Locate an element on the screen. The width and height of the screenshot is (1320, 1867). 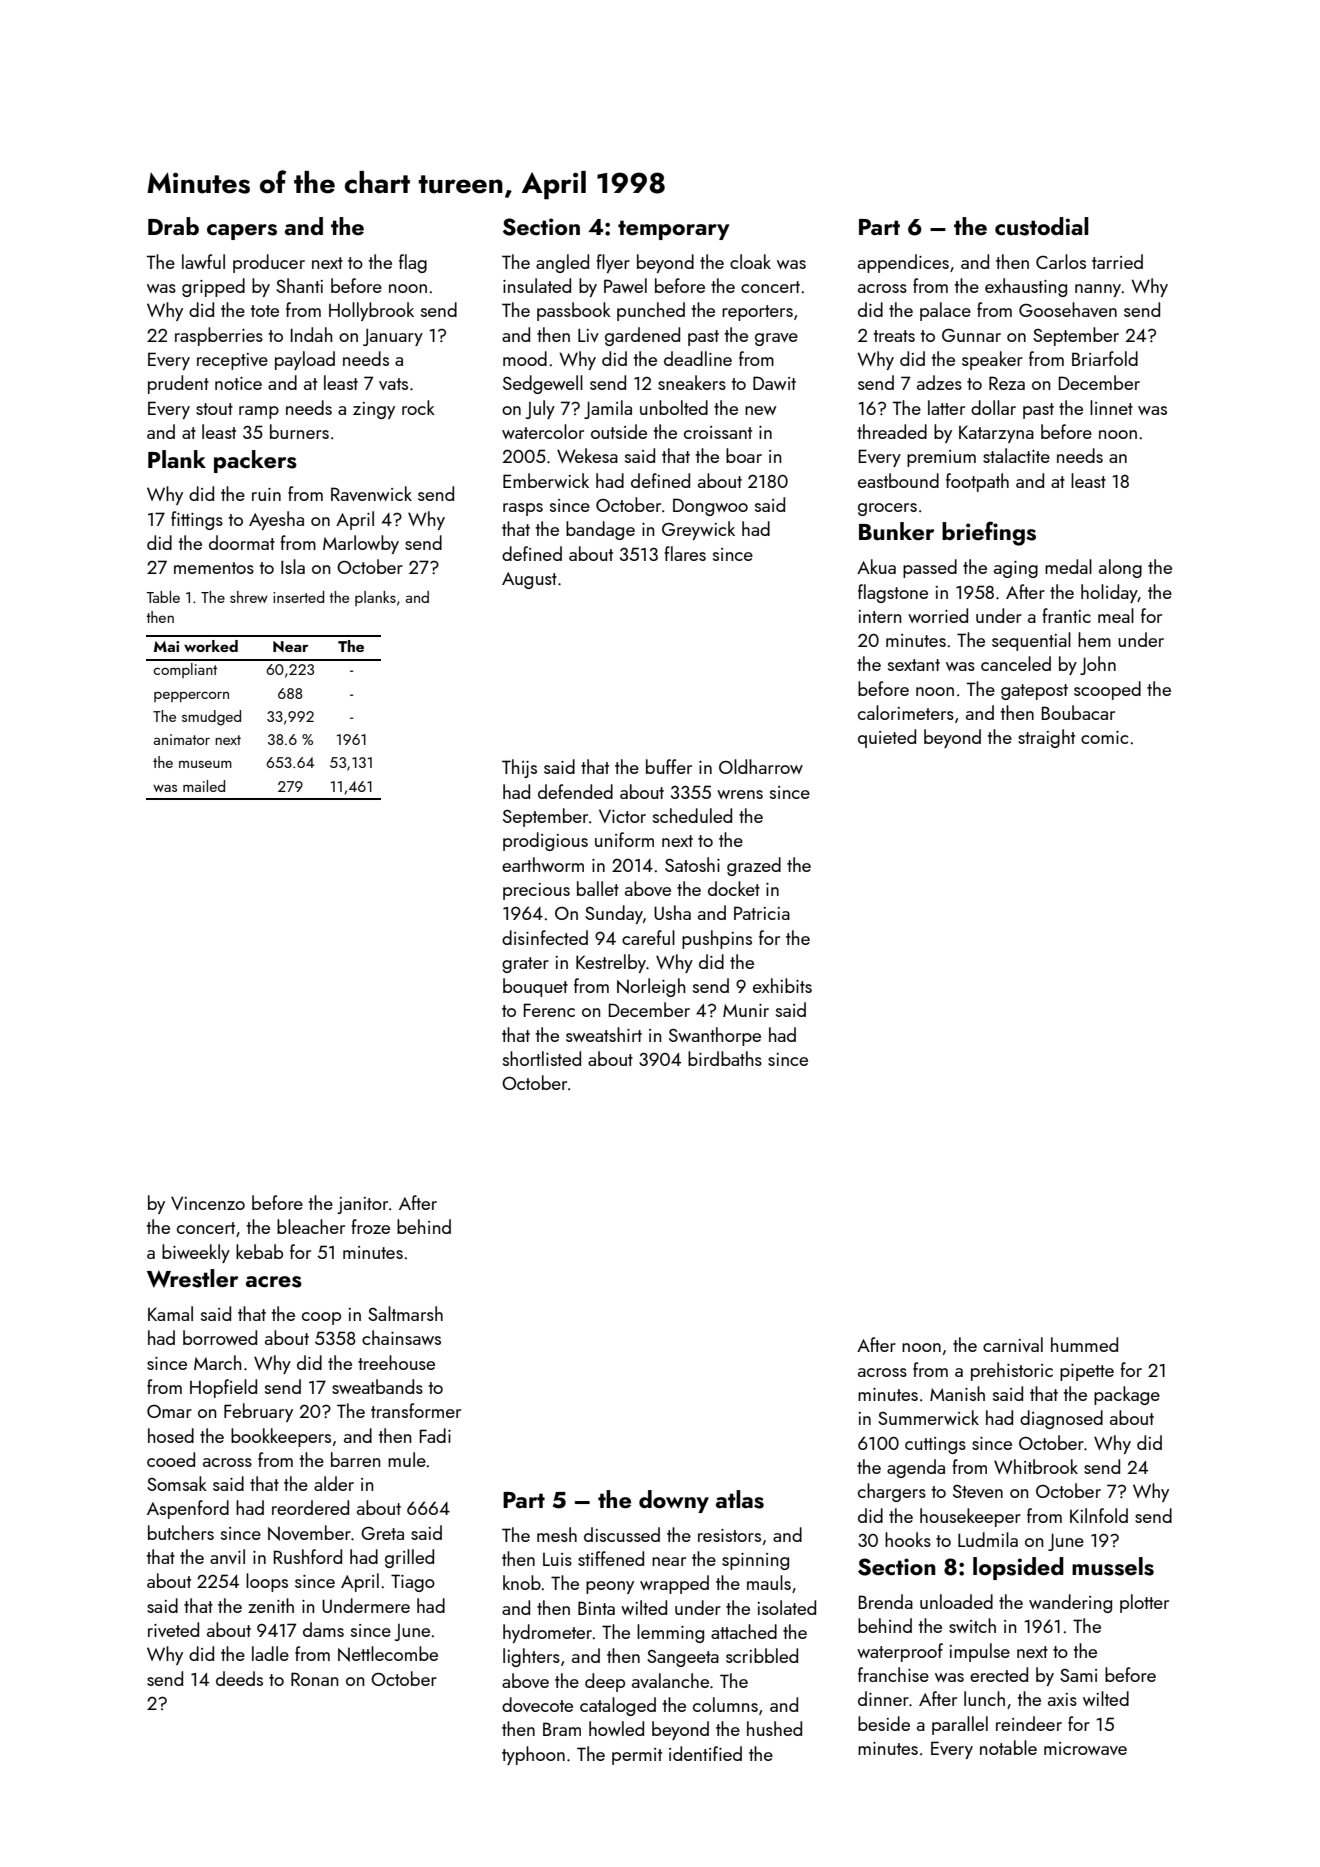
fittings is located at coordinates (197, 520).
